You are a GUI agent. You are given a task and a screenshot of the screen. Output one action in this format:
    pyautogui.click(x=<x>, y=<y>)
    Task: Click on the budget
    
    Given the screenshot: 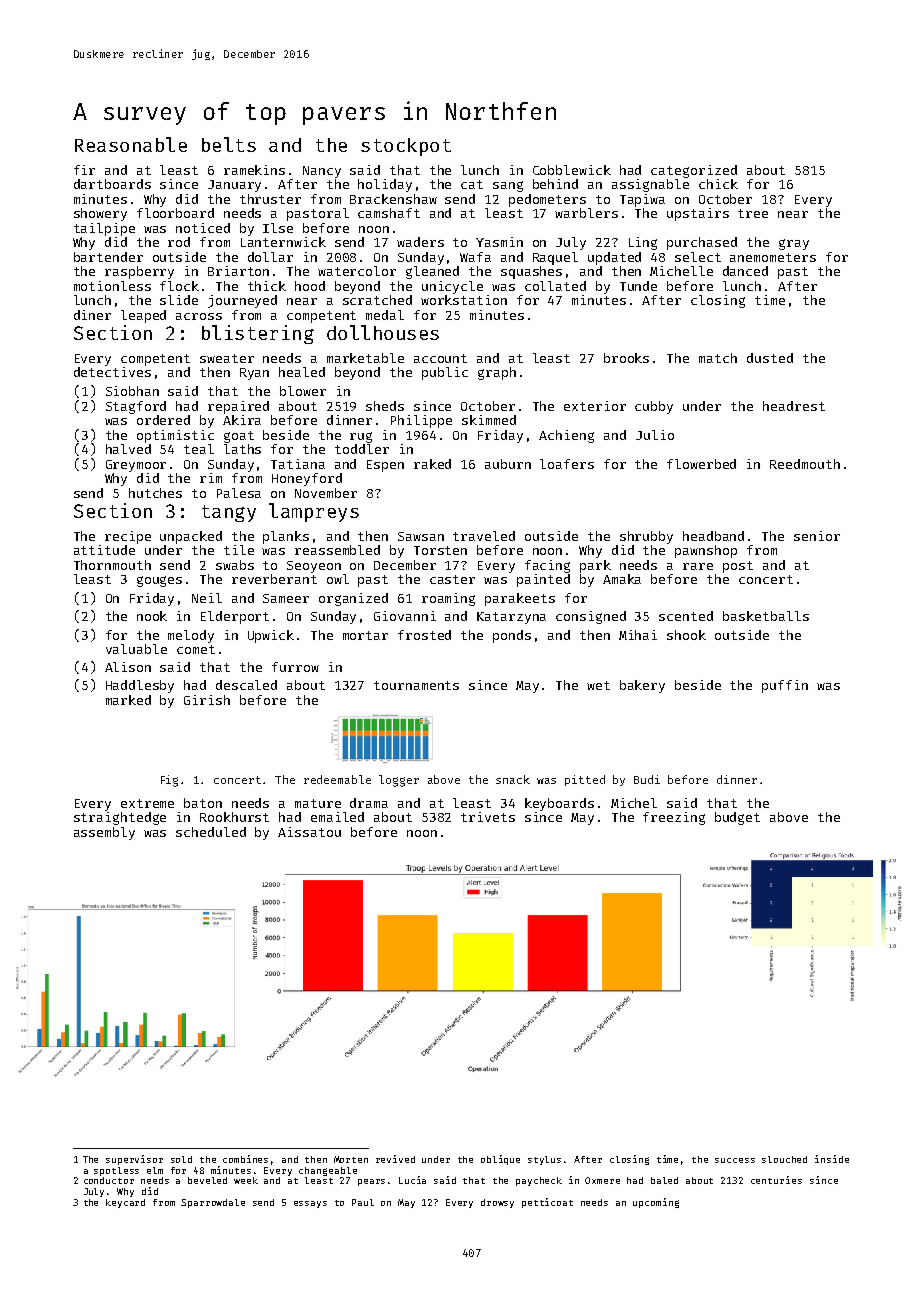 What is the action you would take?
    pyautogui.click(x=737, y=818)
